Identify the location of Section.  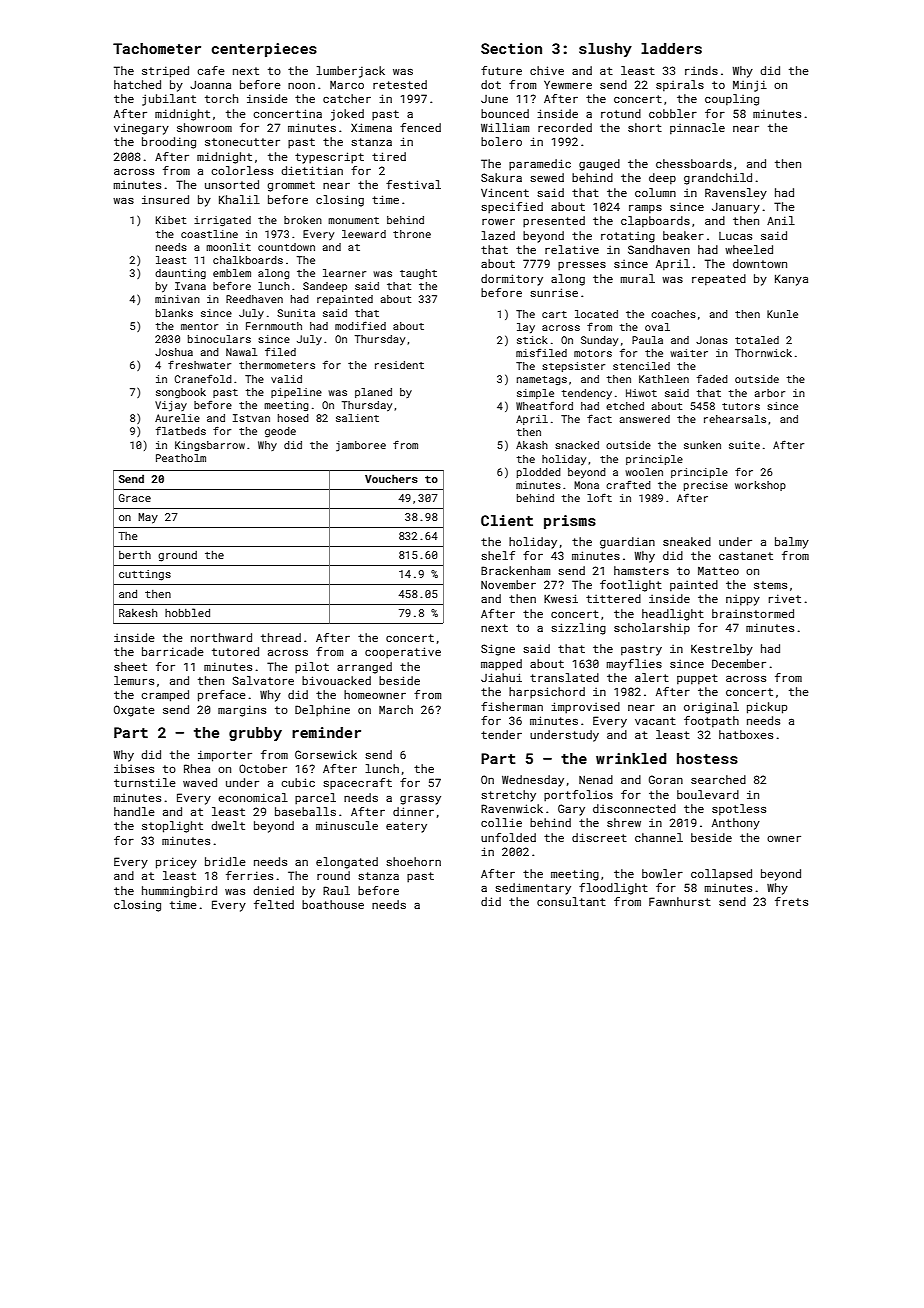
(511, 48).
